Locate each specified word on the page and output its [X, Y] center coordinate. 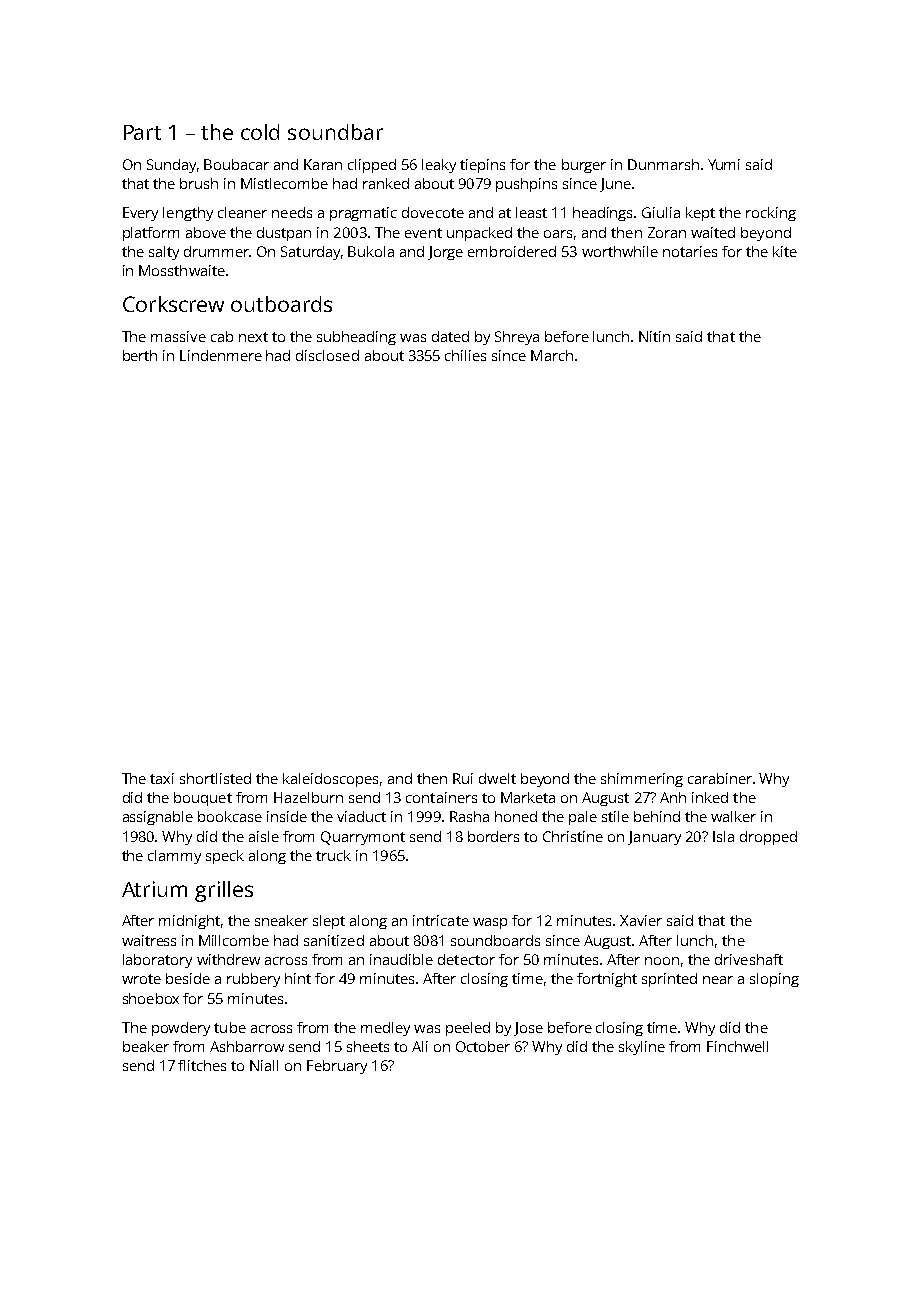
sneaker [281, 920]
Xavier [641, 920]
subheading [356, 338]
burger [584, 166]
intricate [441, 920]
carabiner [720, 778]
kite [785, 251]
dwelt [497, 778]
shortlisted [215, 778]
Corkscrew [173, 304]
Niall [264, 1065]
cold [260, 132]
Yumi [724, 164]
